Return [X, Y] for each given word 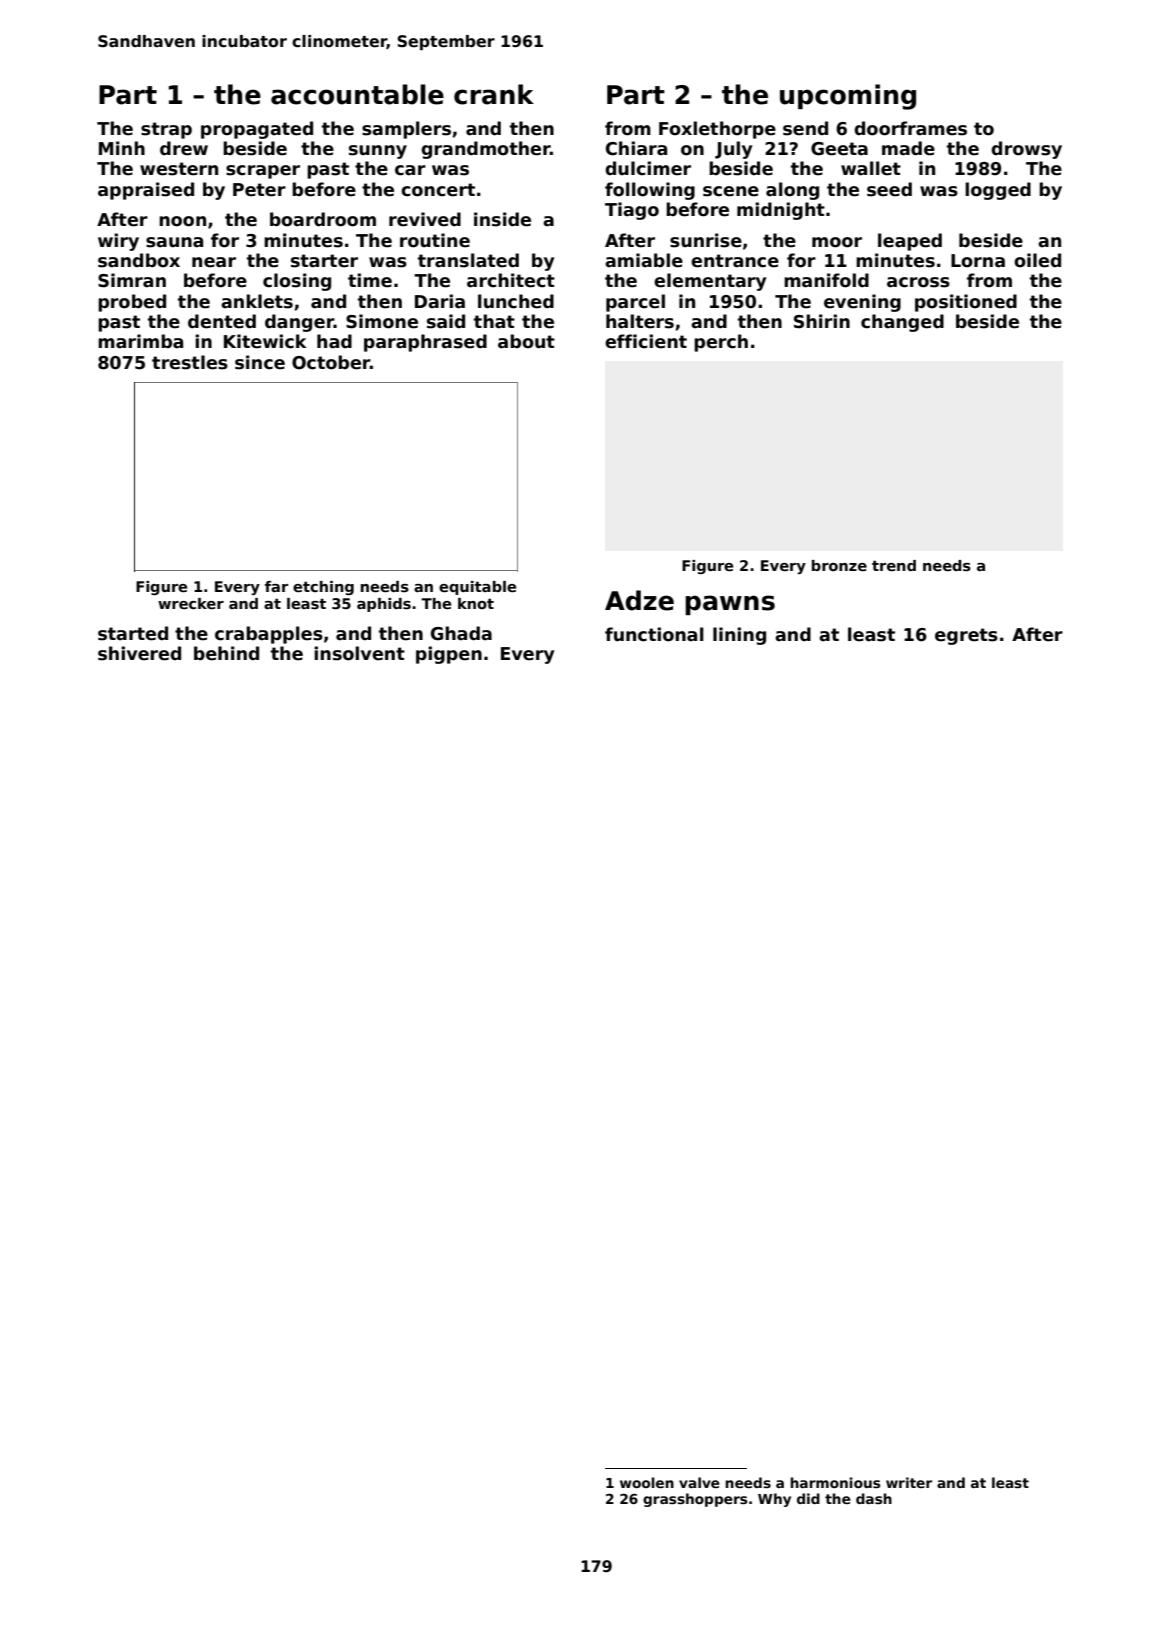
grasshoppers [695, 1500]
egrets [966, 636]
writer [909, 1482]
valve [699, 1482]
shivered [139, 653]
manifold [826, 280]
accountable [357, 94]
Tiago [632, 211]
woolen [647, 1482]
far [276, 586]
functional [654, 634]
